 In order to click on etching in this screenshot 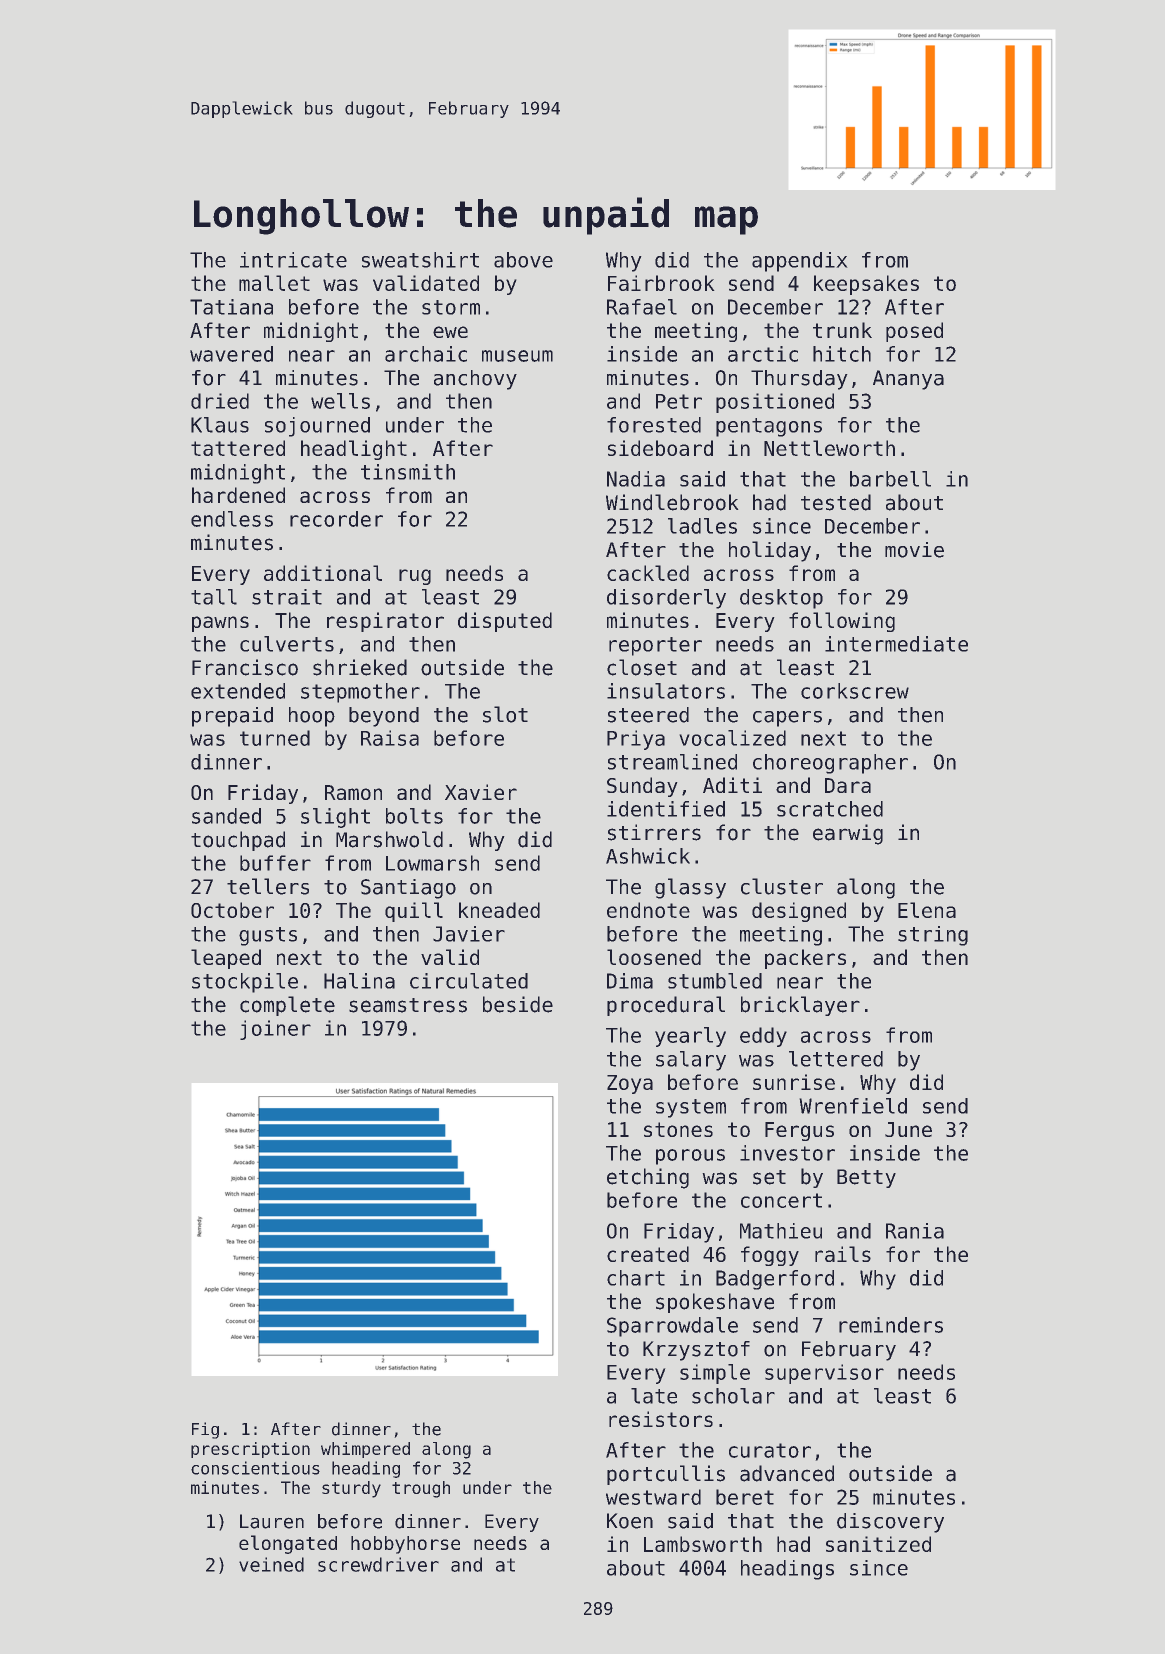, I will do `click(648, 1178)`.
